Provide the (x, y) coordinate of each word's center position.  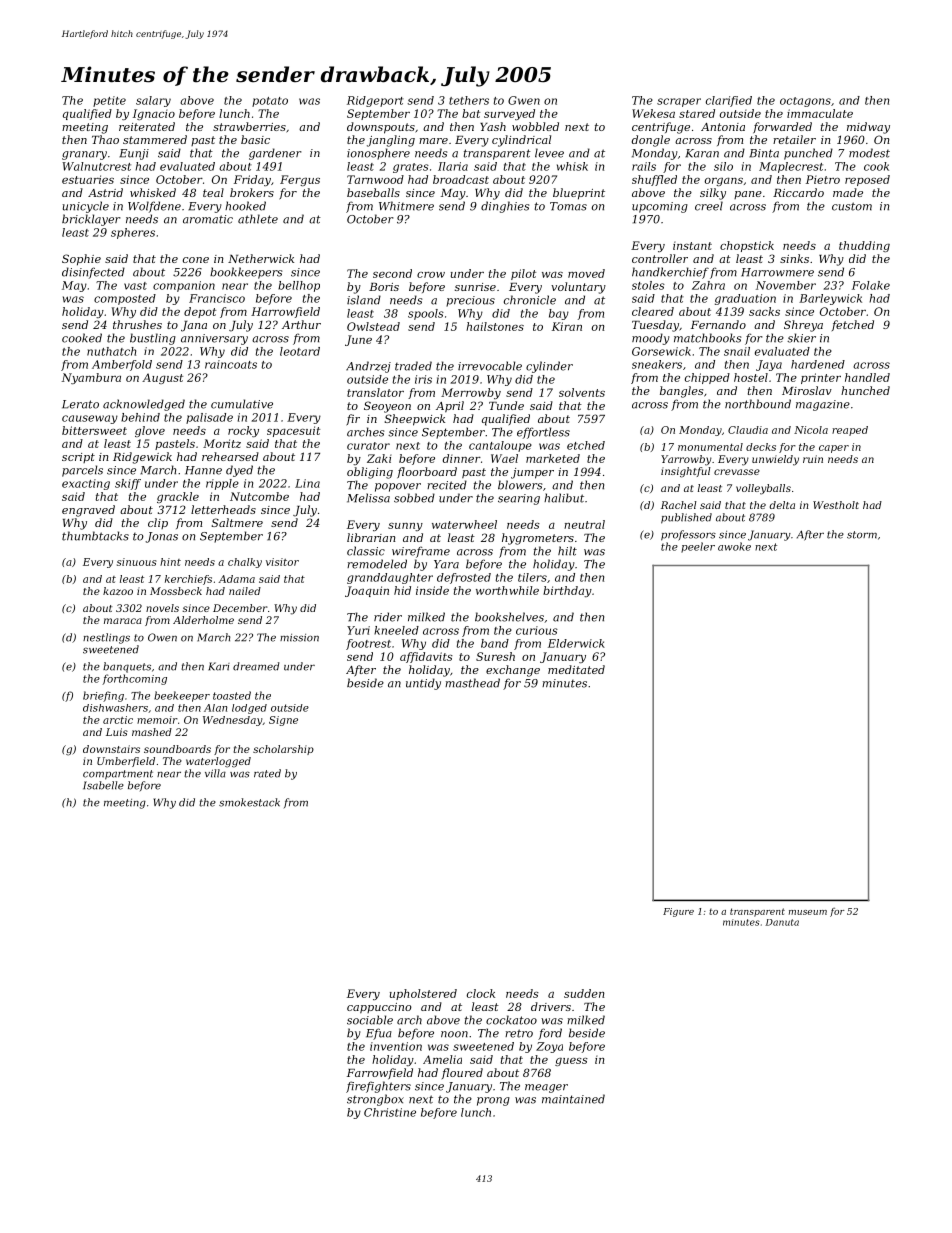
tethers (469, 100)
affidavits (426, 657)
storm (862, 535)
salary (153, 101)
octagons (805, 102)
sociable (370, 1020)
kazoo (118, 591)
